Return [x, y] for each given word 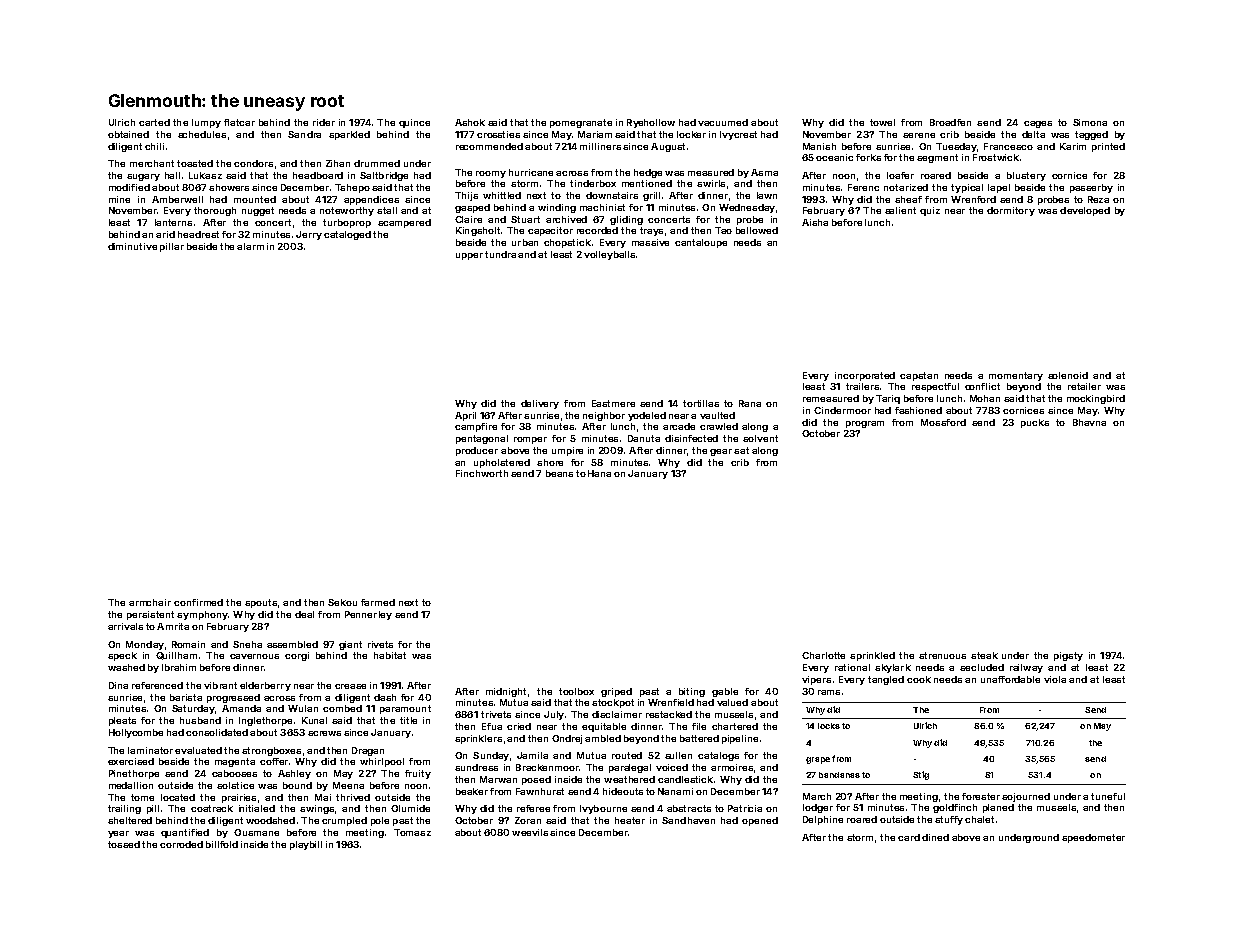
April [465, 416]
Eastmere [613, 403]
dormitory [1011, 211]
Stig [921, 775]
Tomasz [412, 832]
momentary [1016, 376]
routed [627, 755]
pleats [122, 721]
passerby [1091, 188]
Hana [599, 473]
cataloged [347, 235]
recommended [489, 146]
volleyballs [609, 255]
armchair [150, 602]
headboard [318, 175]
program [865, 424]
